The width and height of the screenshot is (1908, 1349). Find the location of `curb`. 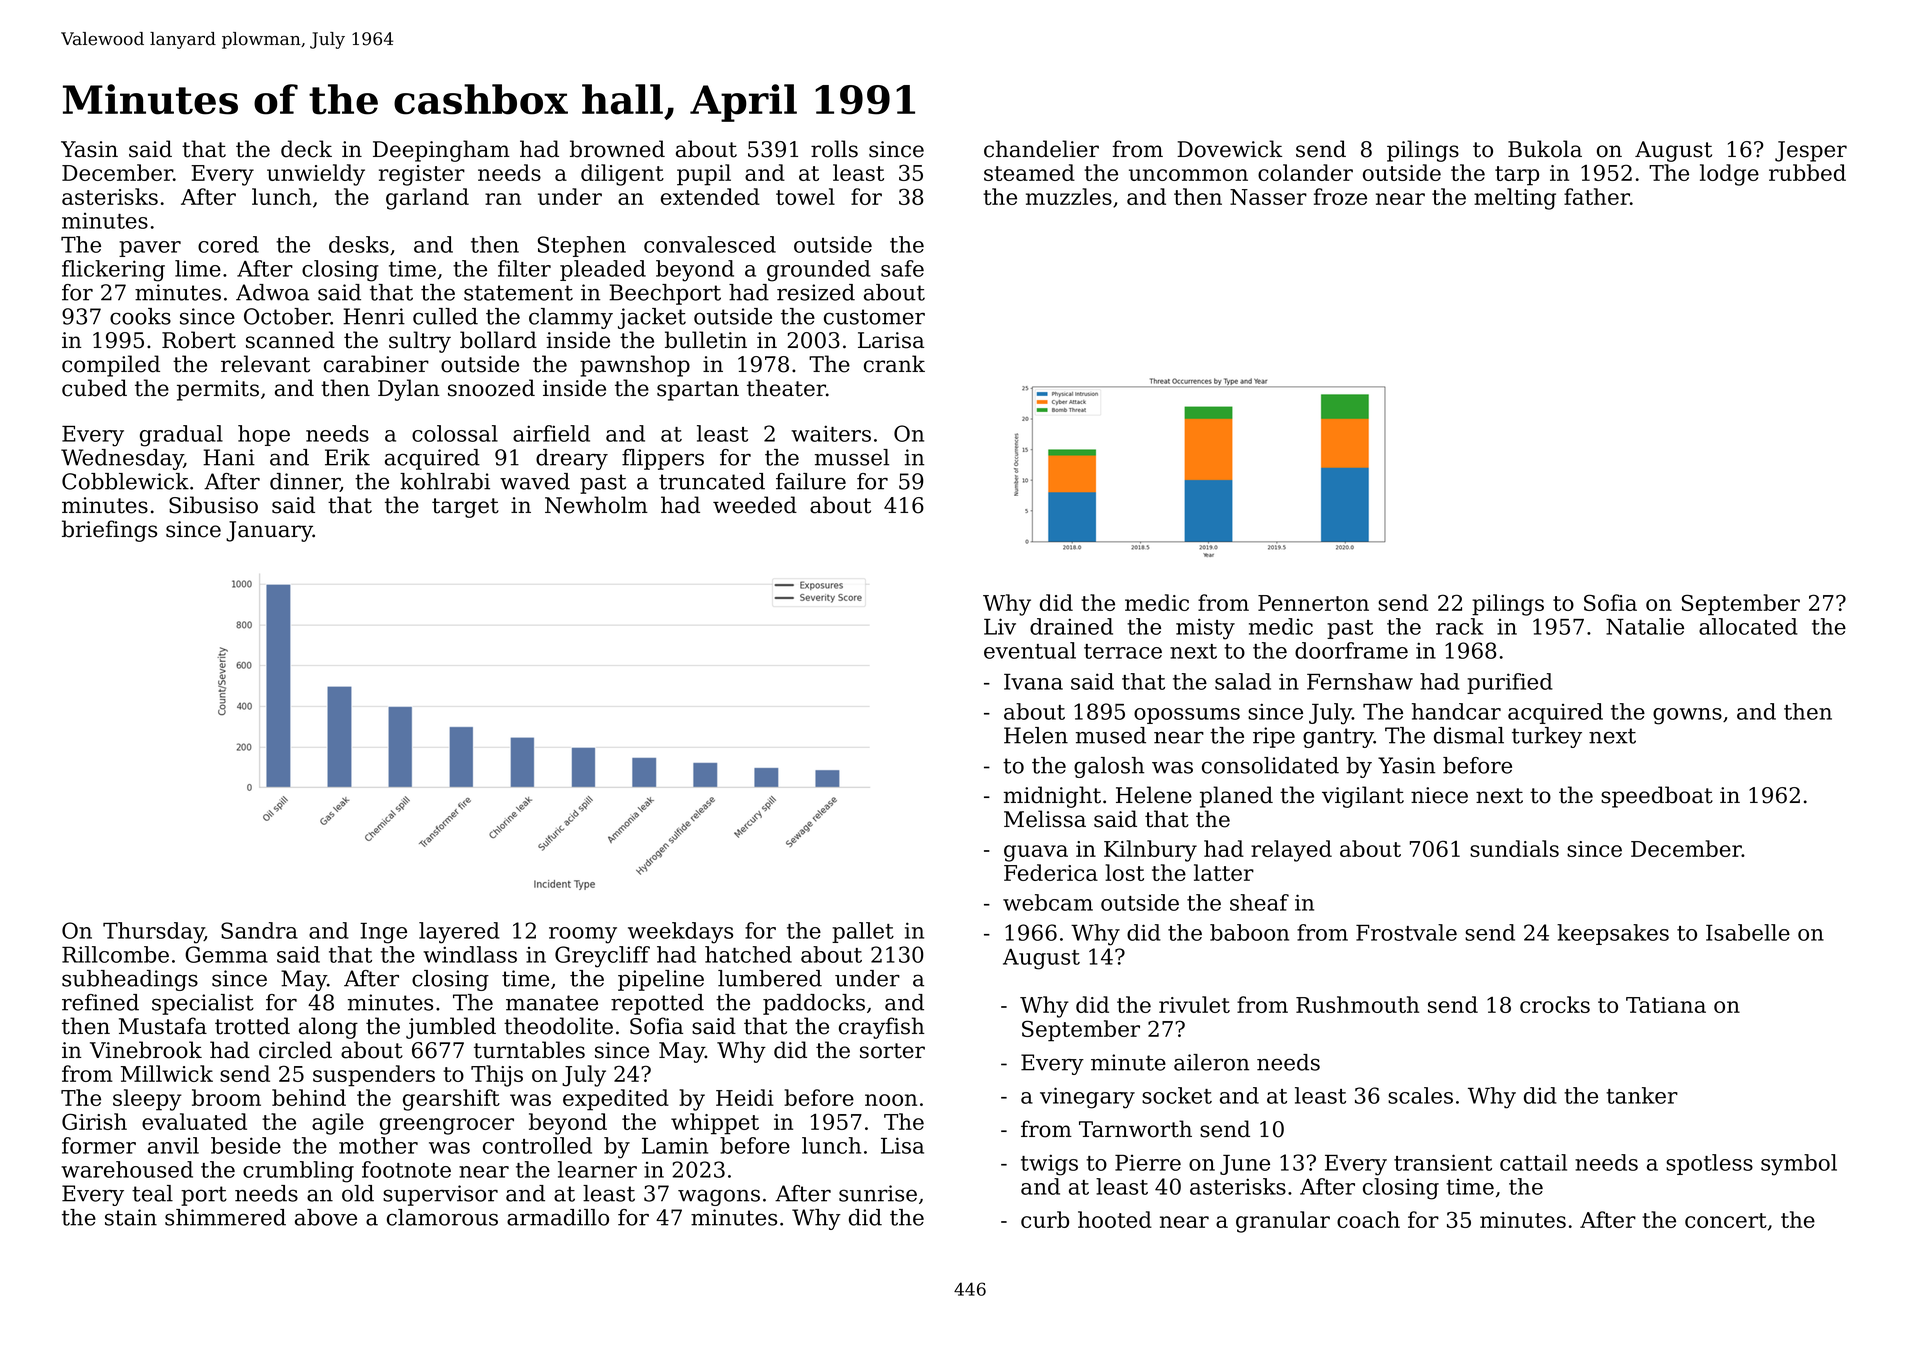

curb is located at coordinates (1045, 1219).
